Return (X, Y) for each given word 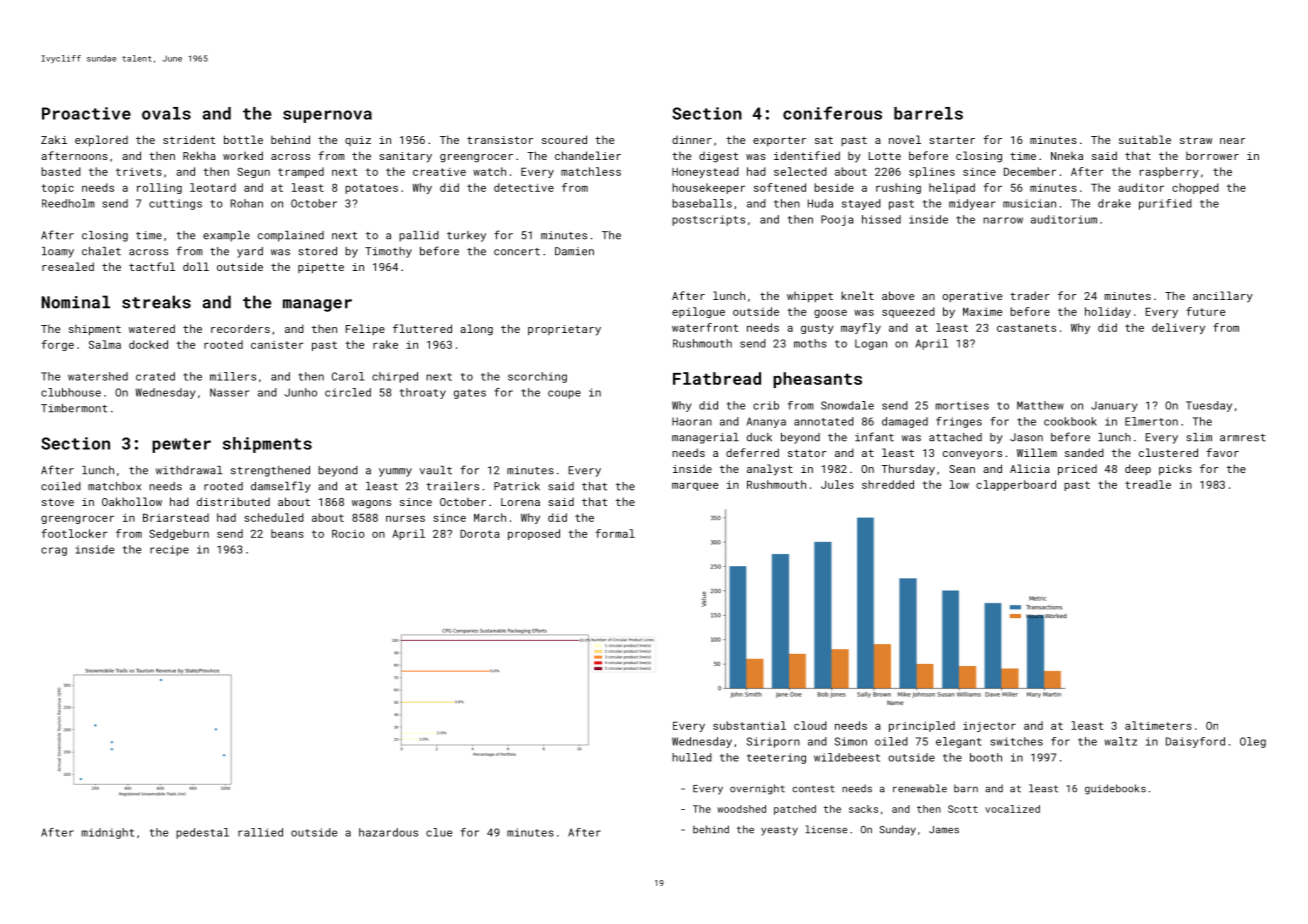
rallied (260, 832)
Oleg (1253, 742)
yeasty (779, 831)
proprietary (564, 330)
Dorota (480, 534)
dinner (692, 140)
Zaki (54, 139)
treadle (1148, 484)
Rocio (348, 534)
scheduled (274, 517)
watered (152, 328)
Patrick (517, 486)
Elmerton (1151, 421)
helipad (952, 188)
